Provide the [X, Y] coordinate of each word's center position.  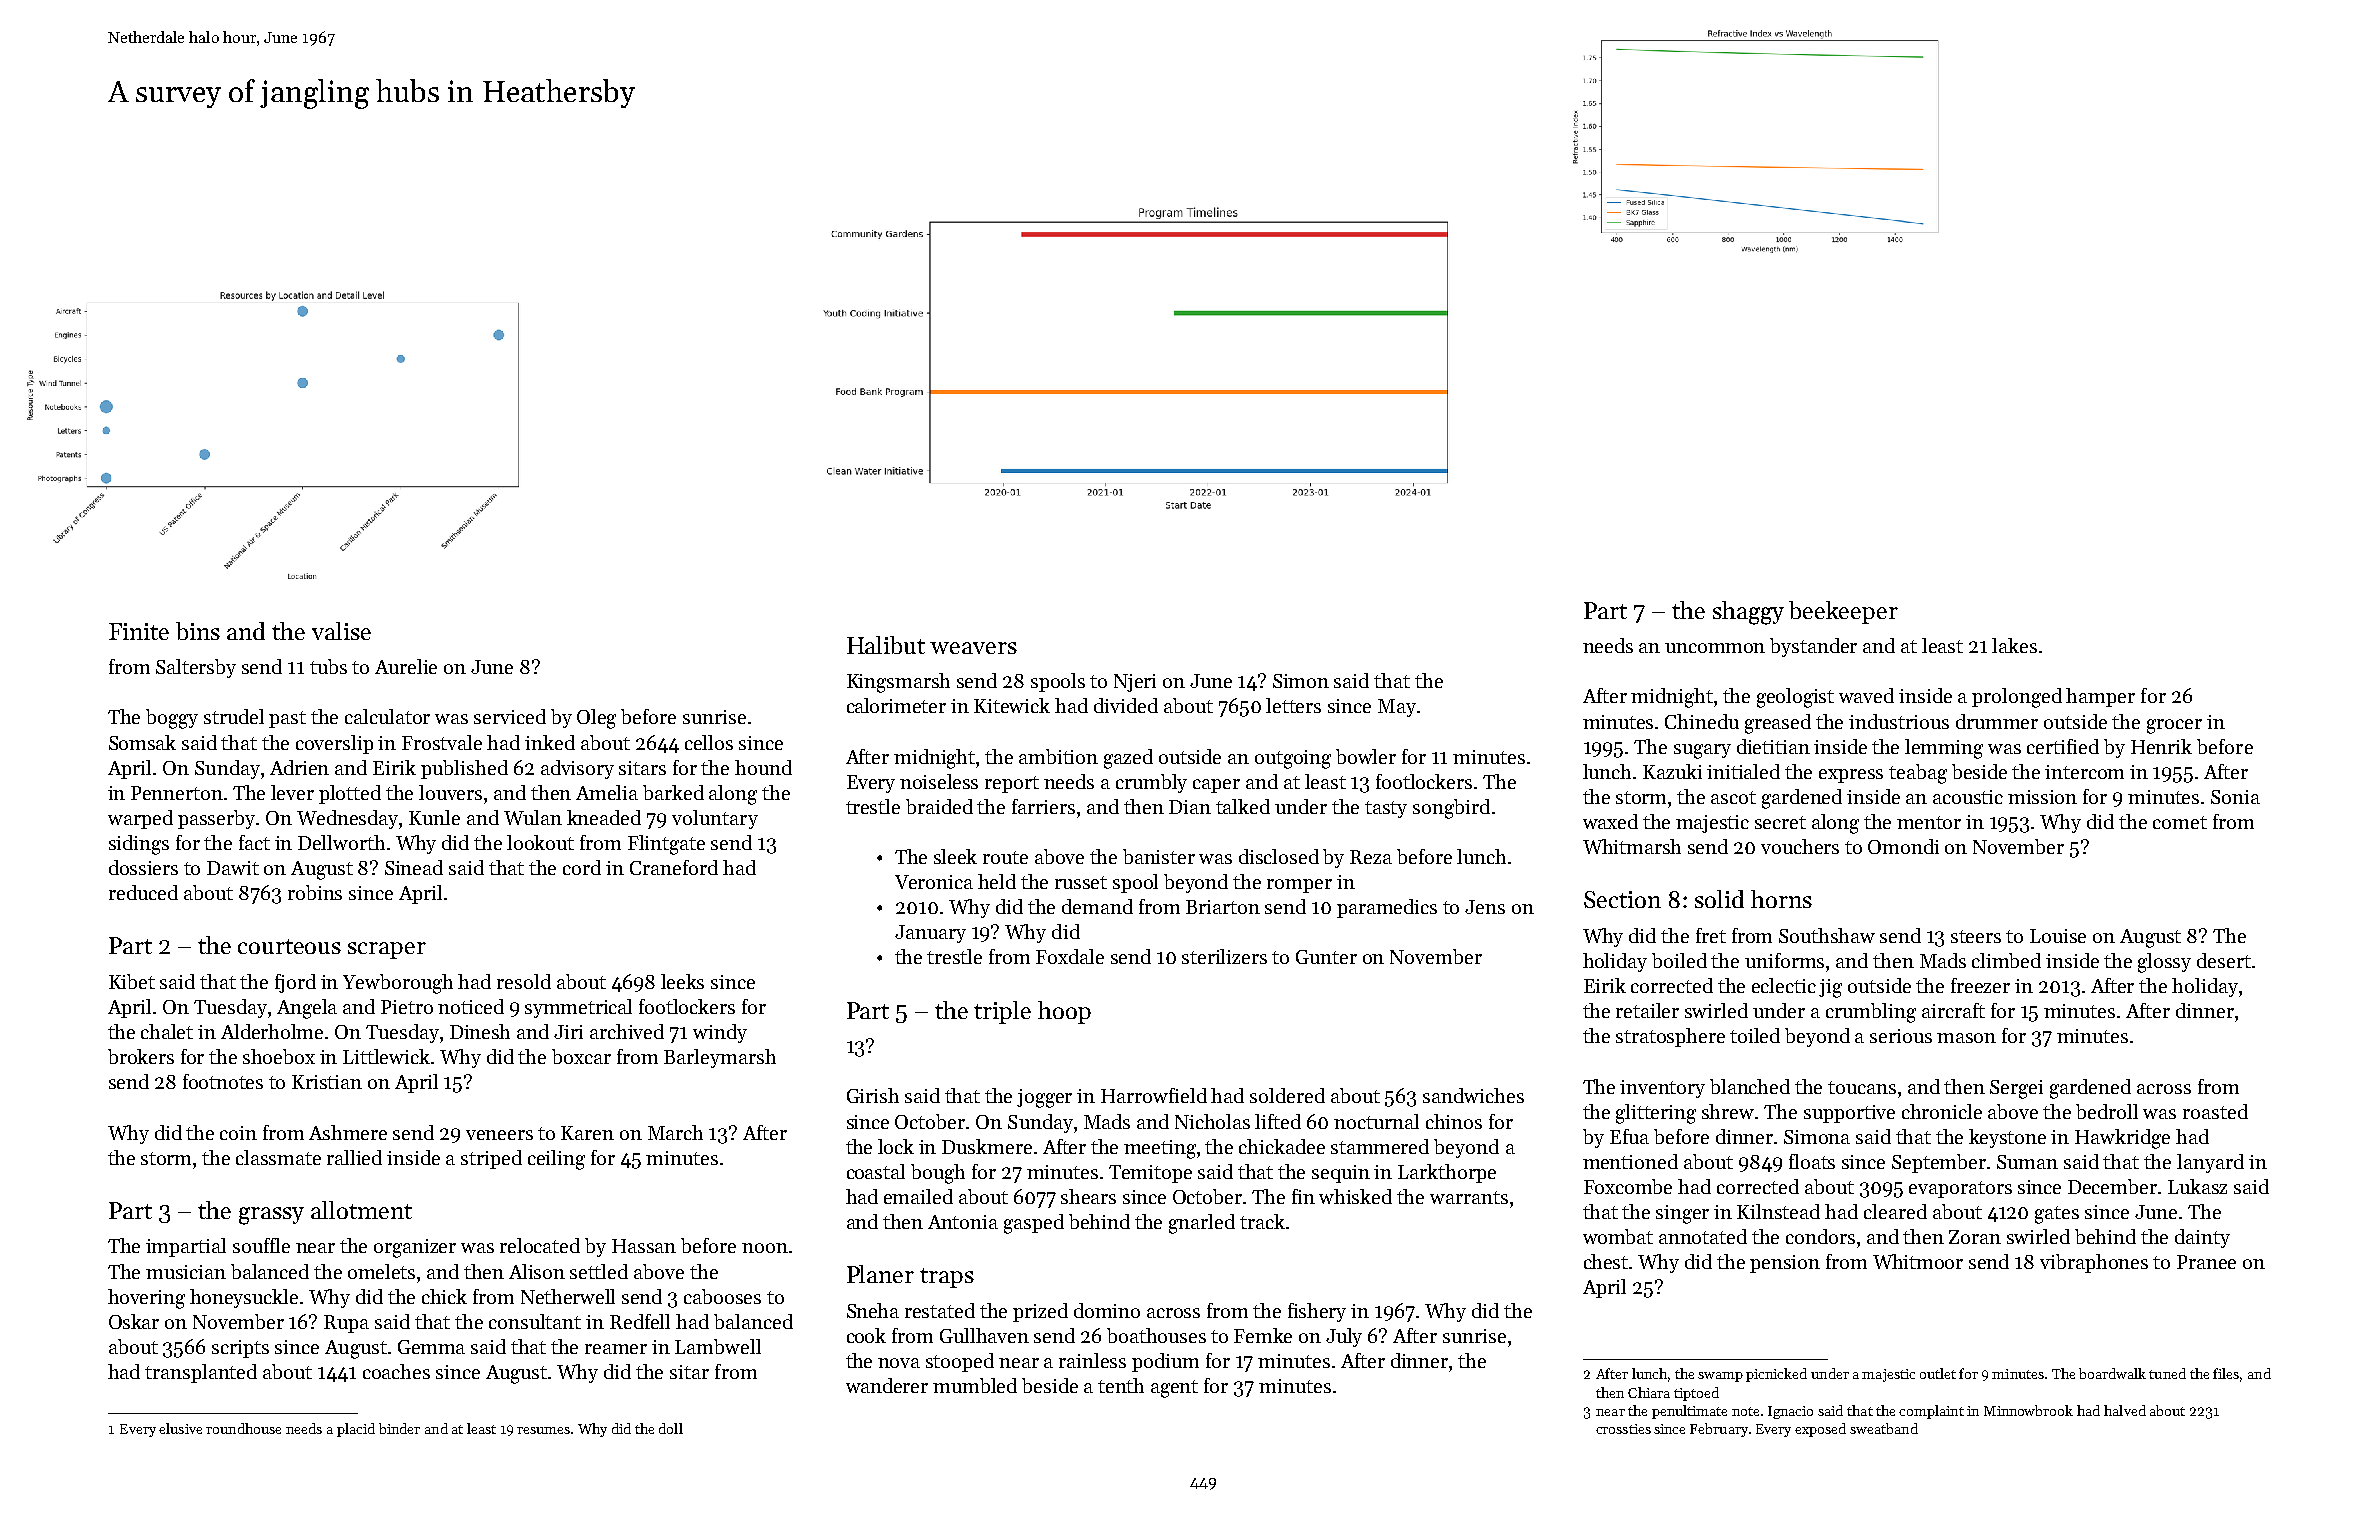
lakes [2014, 645]
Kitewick [1012, 705]
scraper [387, 950]
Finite [139, 631]
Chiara [1649, 1392]
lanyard [2210, 1163]
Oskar [134, 1321]
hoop [1064, 1012]
